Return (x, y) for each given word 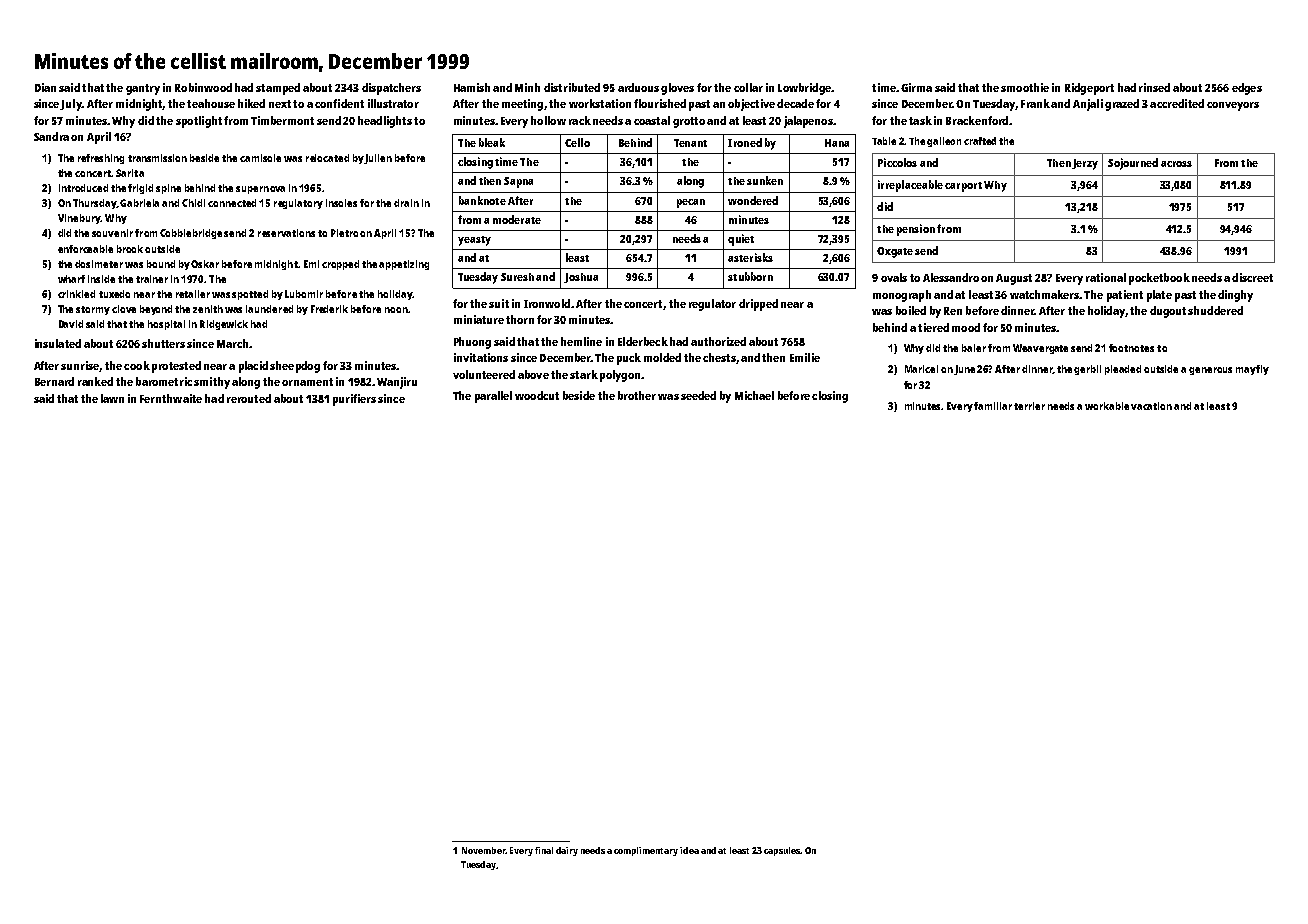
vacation (1151, 406)
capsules (782, 851)
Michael (754, 395)
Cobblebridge (191, 234)
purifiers (354, 400)
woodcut (537, 395)
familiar (993, 406)
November (483, 850)
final (544, 850)
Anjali (1088, 105)
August (1014, 279)
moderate (517, 219)
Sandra (51, 136)
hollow (548, 120)
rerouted (249, 398)
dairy (567, 851)
